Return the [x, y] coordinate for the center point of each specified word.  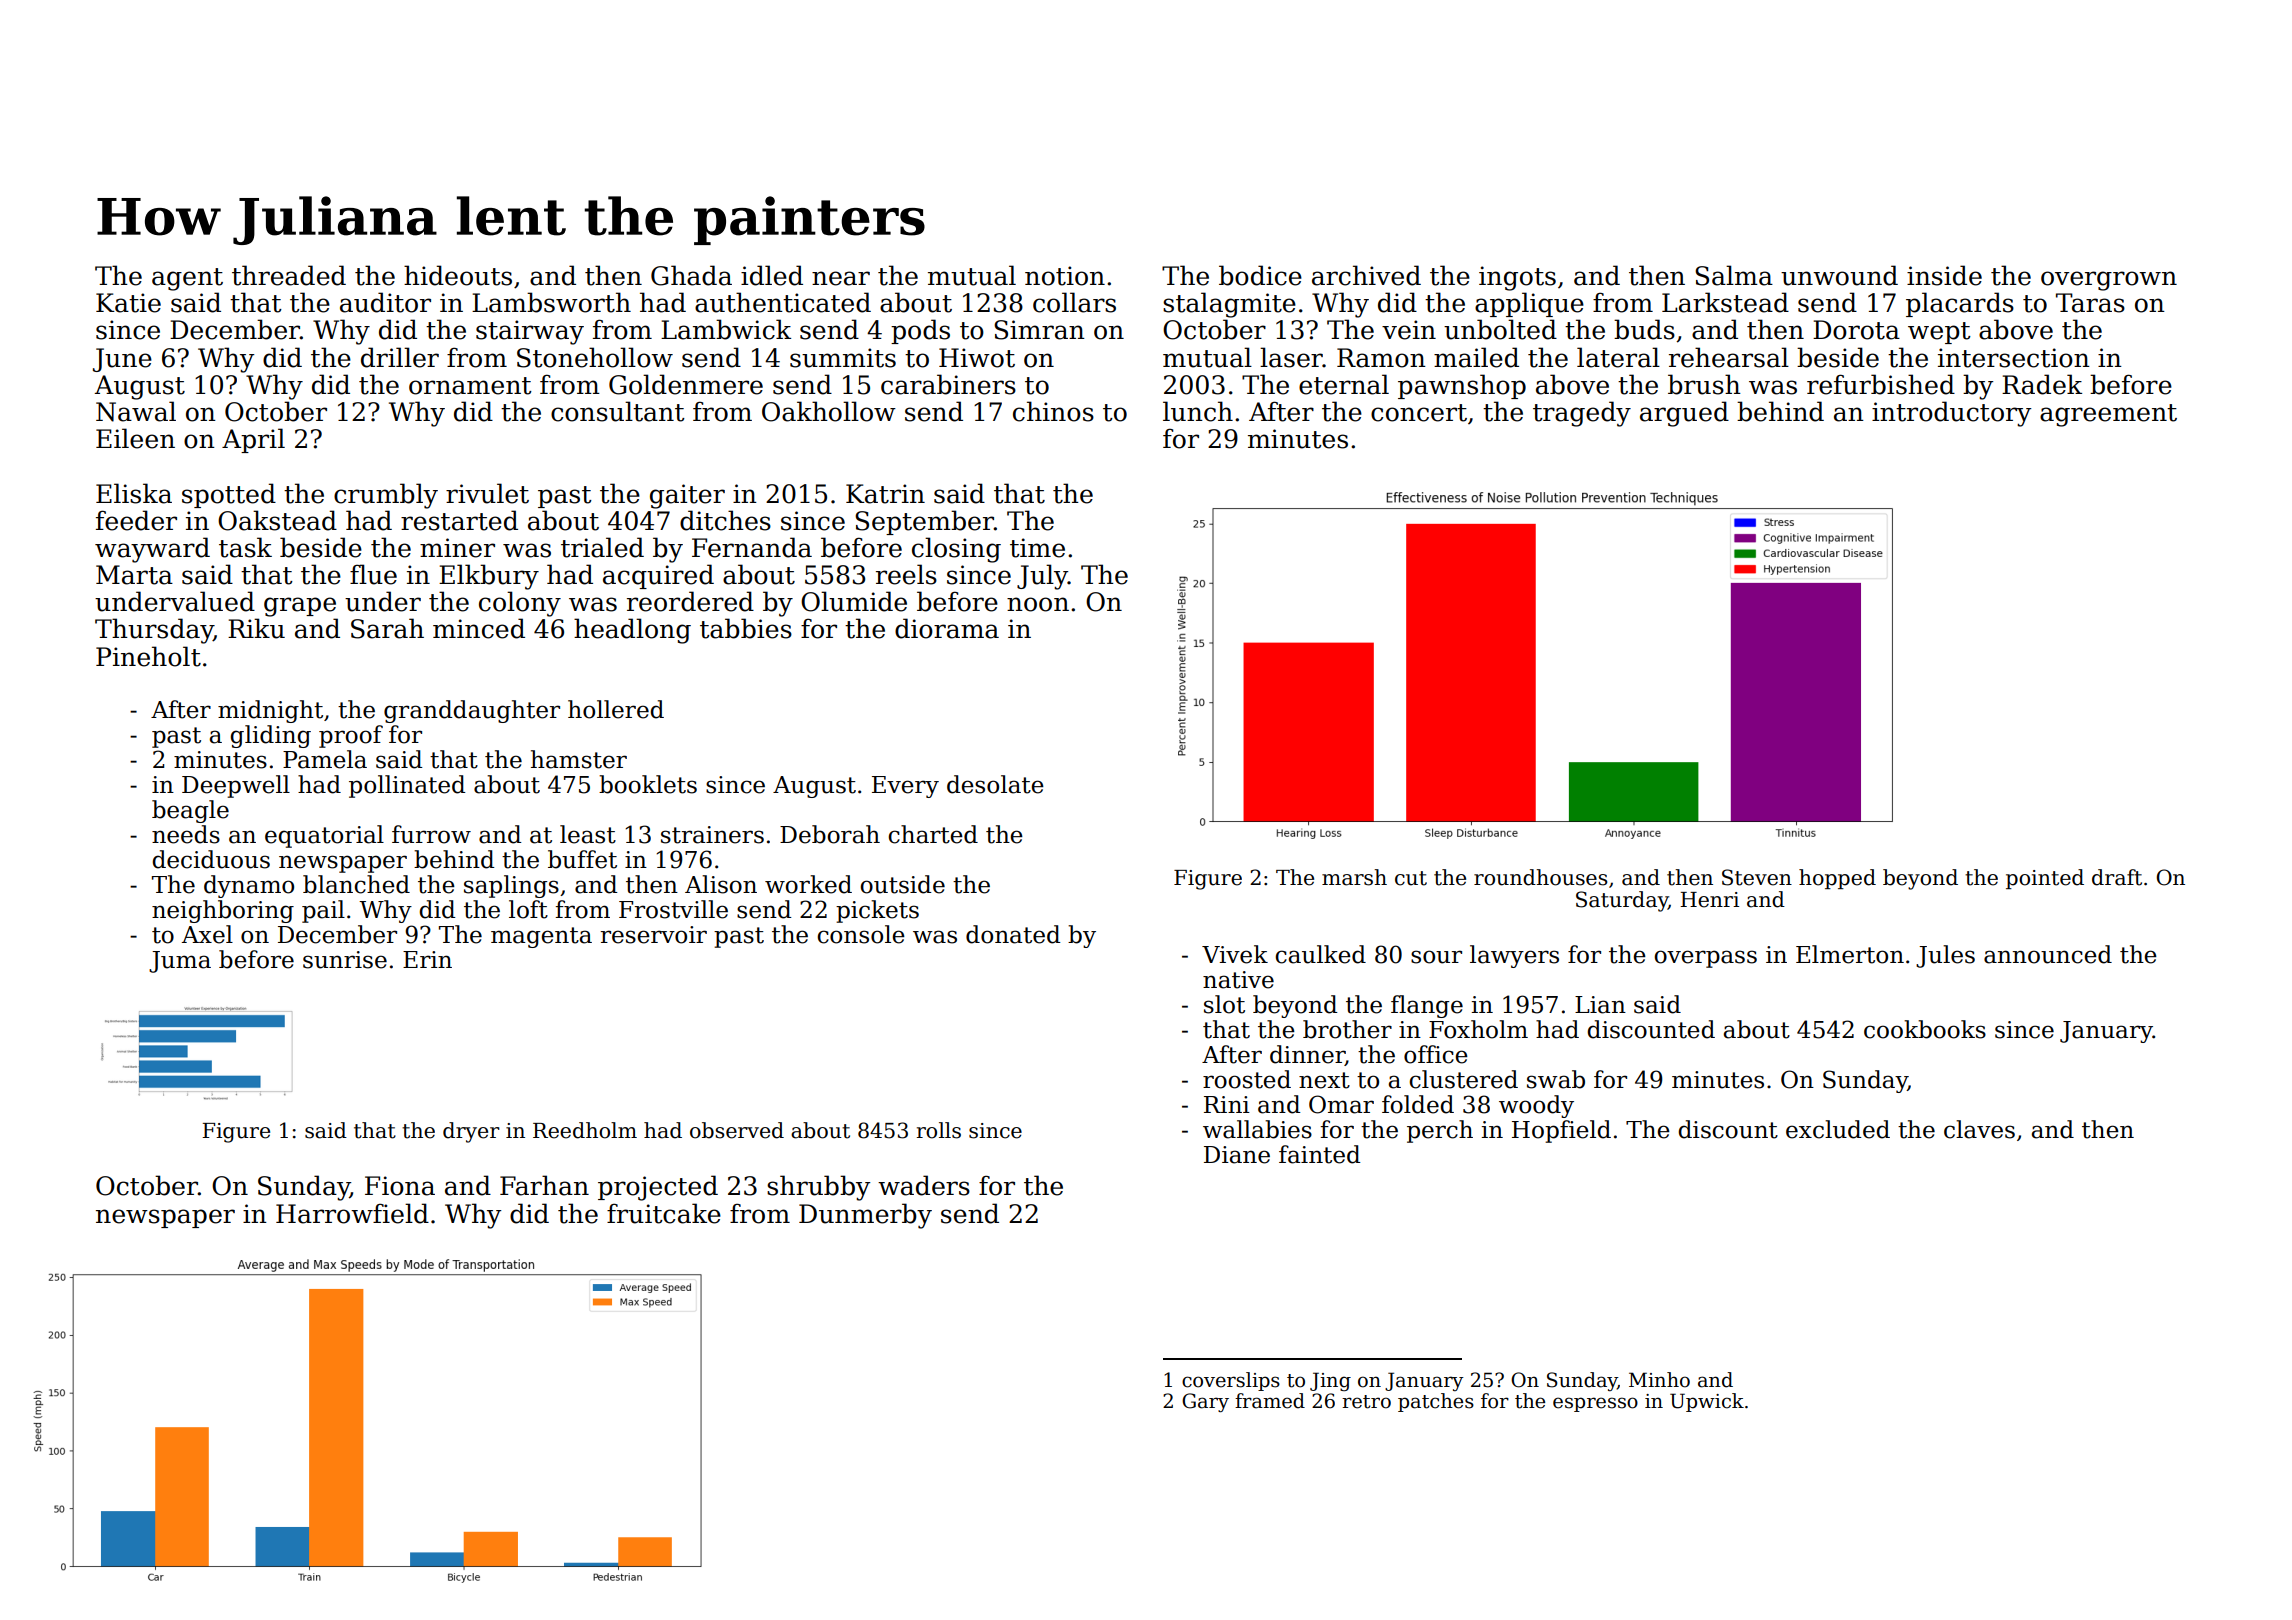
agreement [2108, 415]
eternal [1344, 384]
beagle [190, 811]
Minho [1659, 1380]
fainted [1319, 1154]
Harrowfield [352, 1213]
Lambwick [726, 329]
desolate [995, 784]
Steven [1757, 877]
